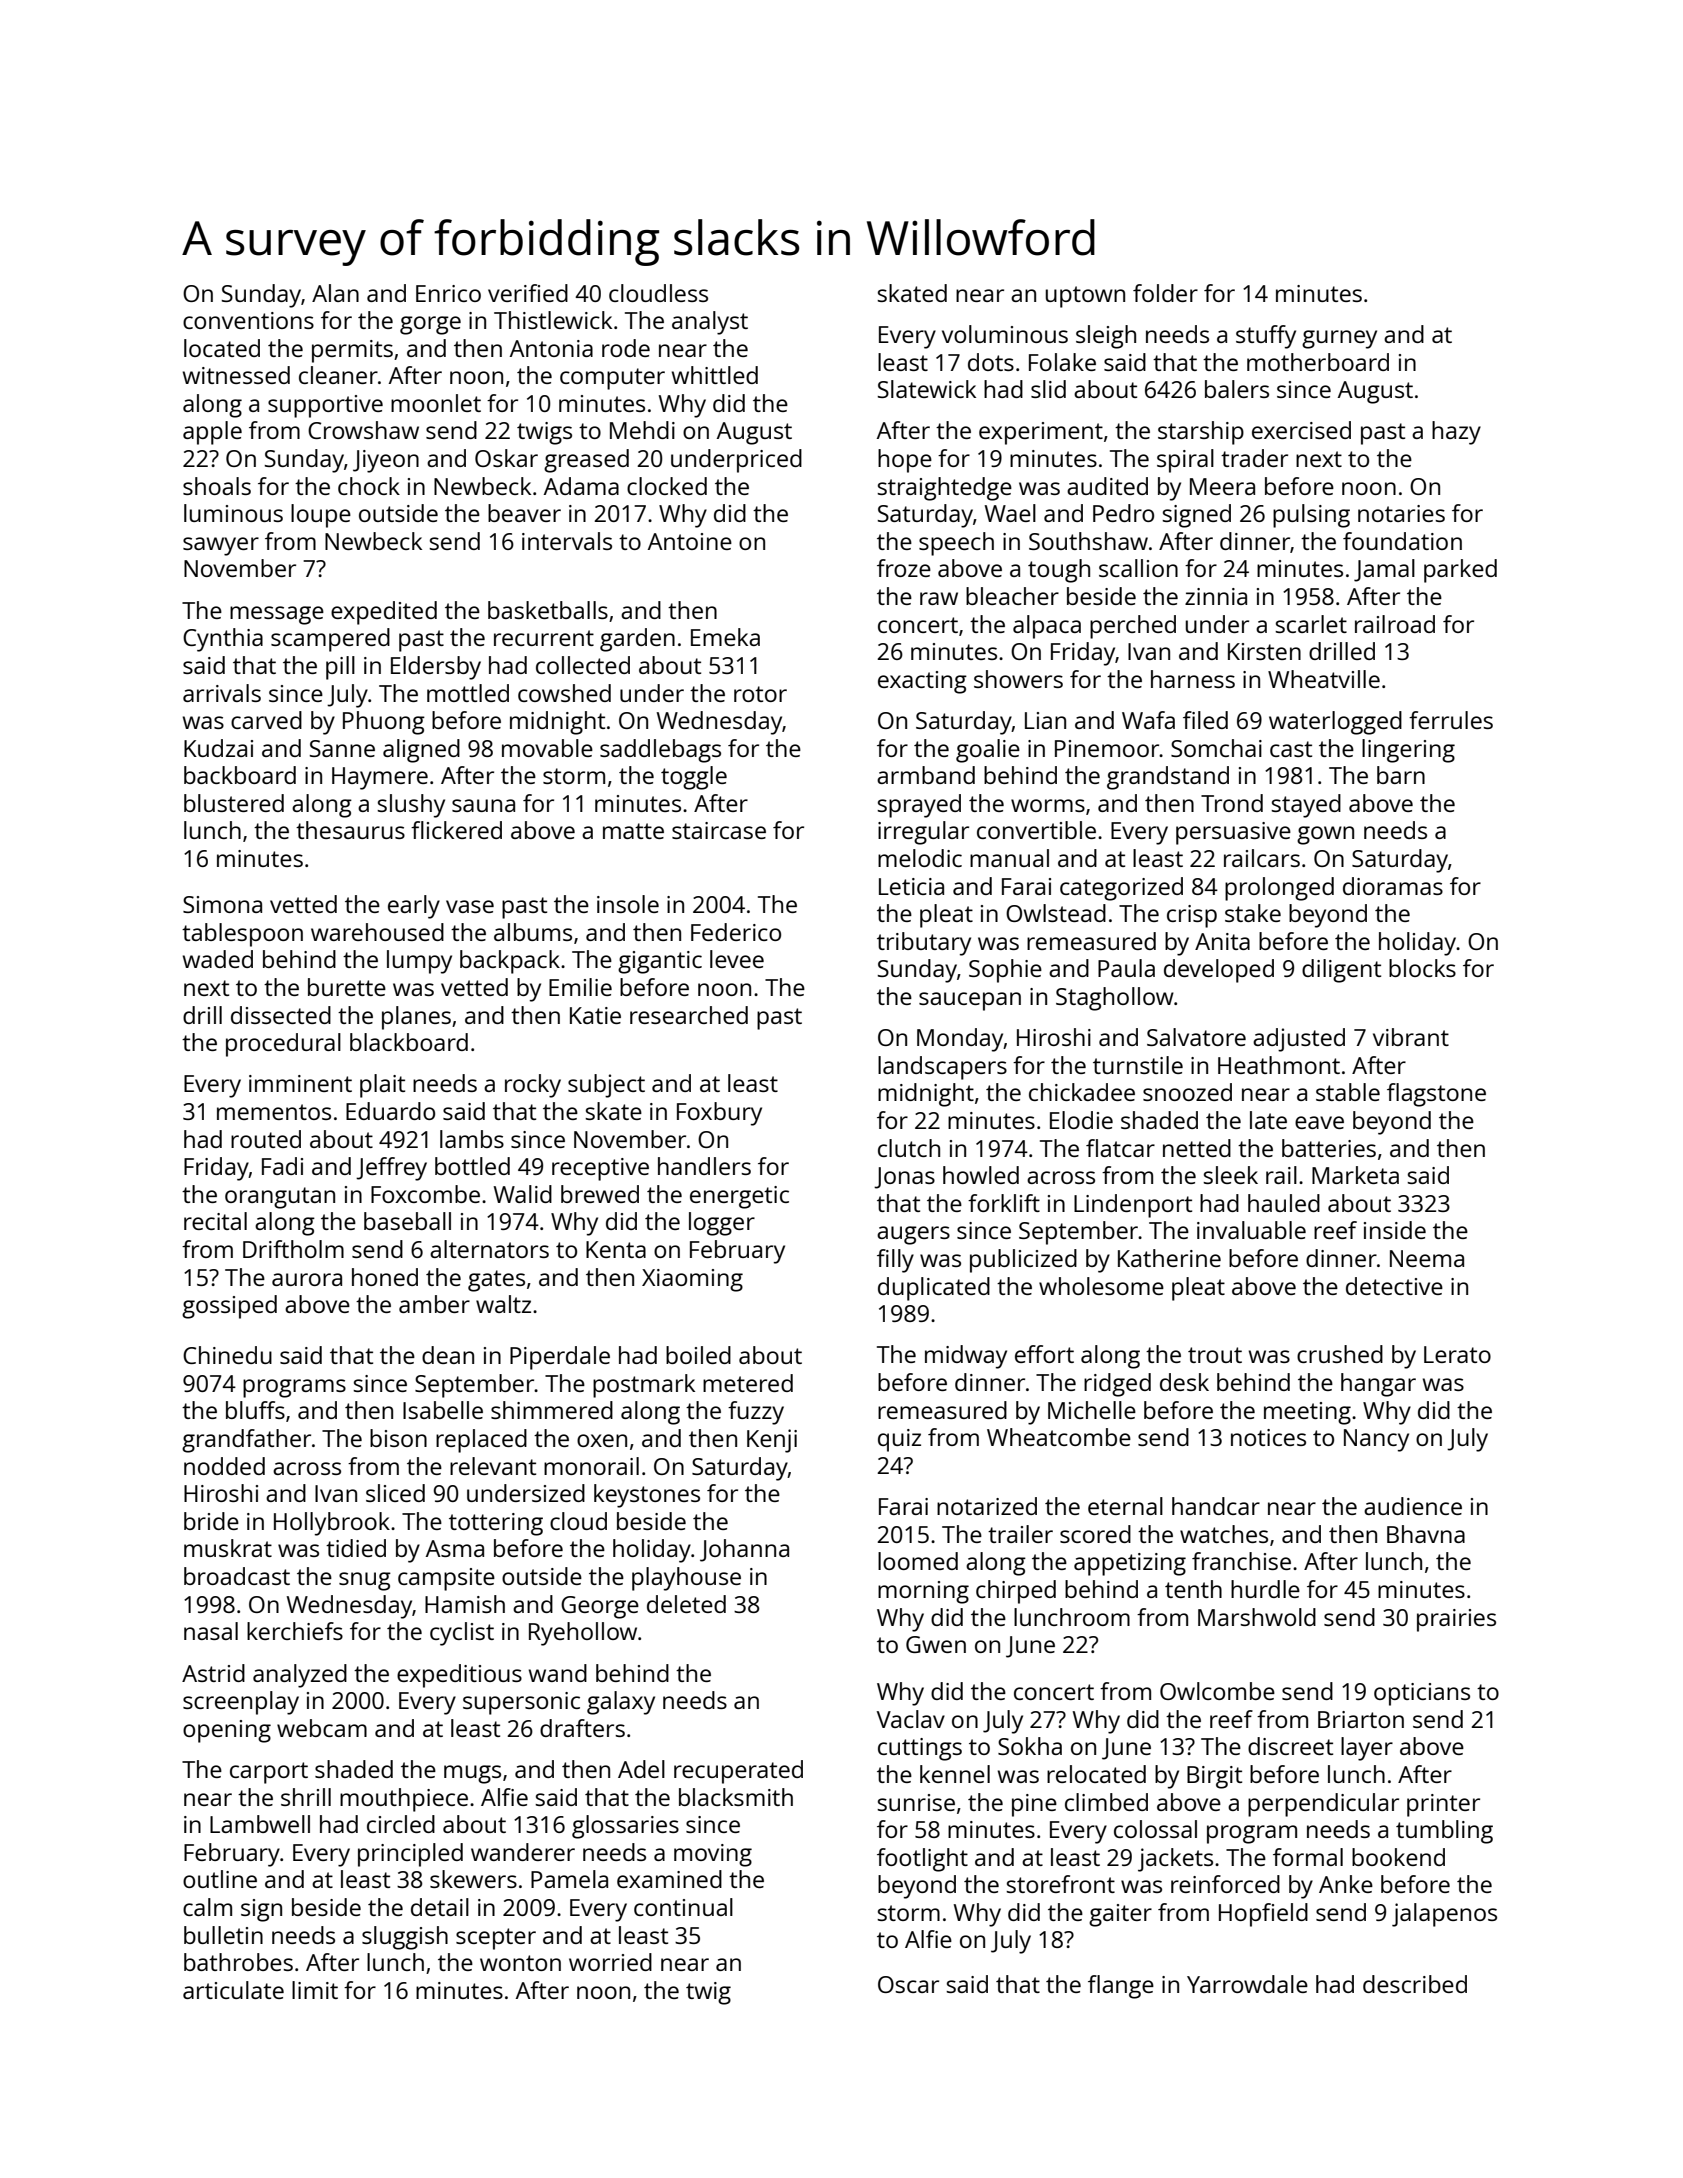  I want to click on gurney, so click(1339, 339).
